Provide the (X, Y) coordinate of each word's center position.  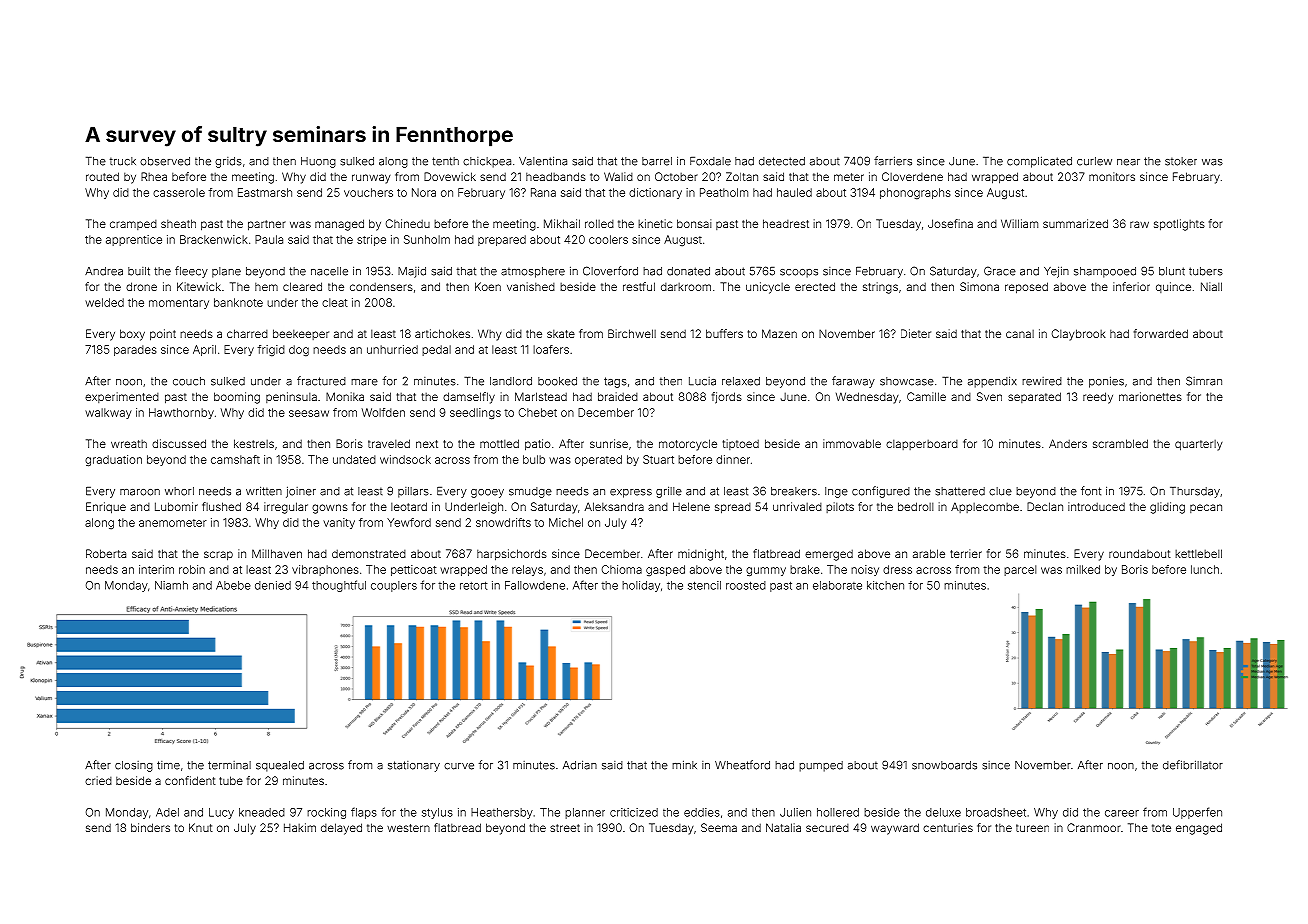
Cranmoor (1094, 827)
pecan (1206, 508)
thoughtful (339, 586)
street (565, 828)
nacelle (329, 271)
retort (474, 585)
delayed (341, 829)
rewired (1042, 381)
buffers (724, 333)
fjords (727, 398)
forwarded (1161, 333)
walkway (108, 413)
